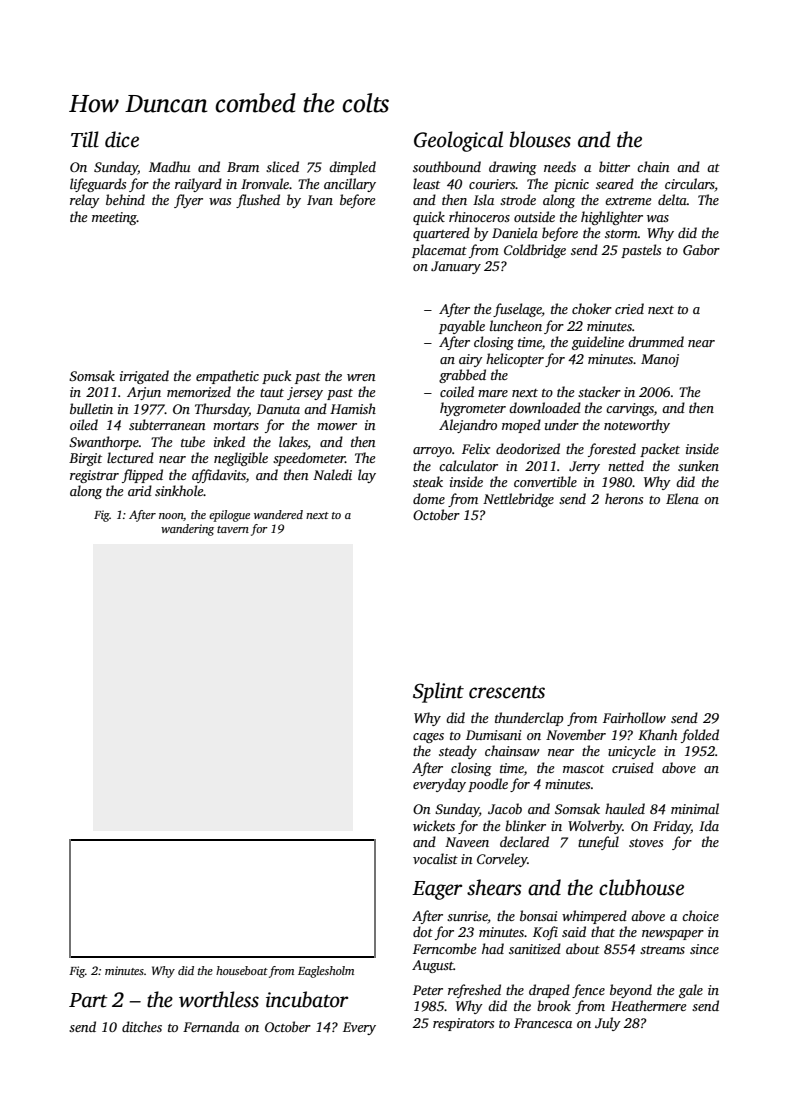 This screenshot has width=789, height=1119. I want to click on Geological, so click(458, 141).
